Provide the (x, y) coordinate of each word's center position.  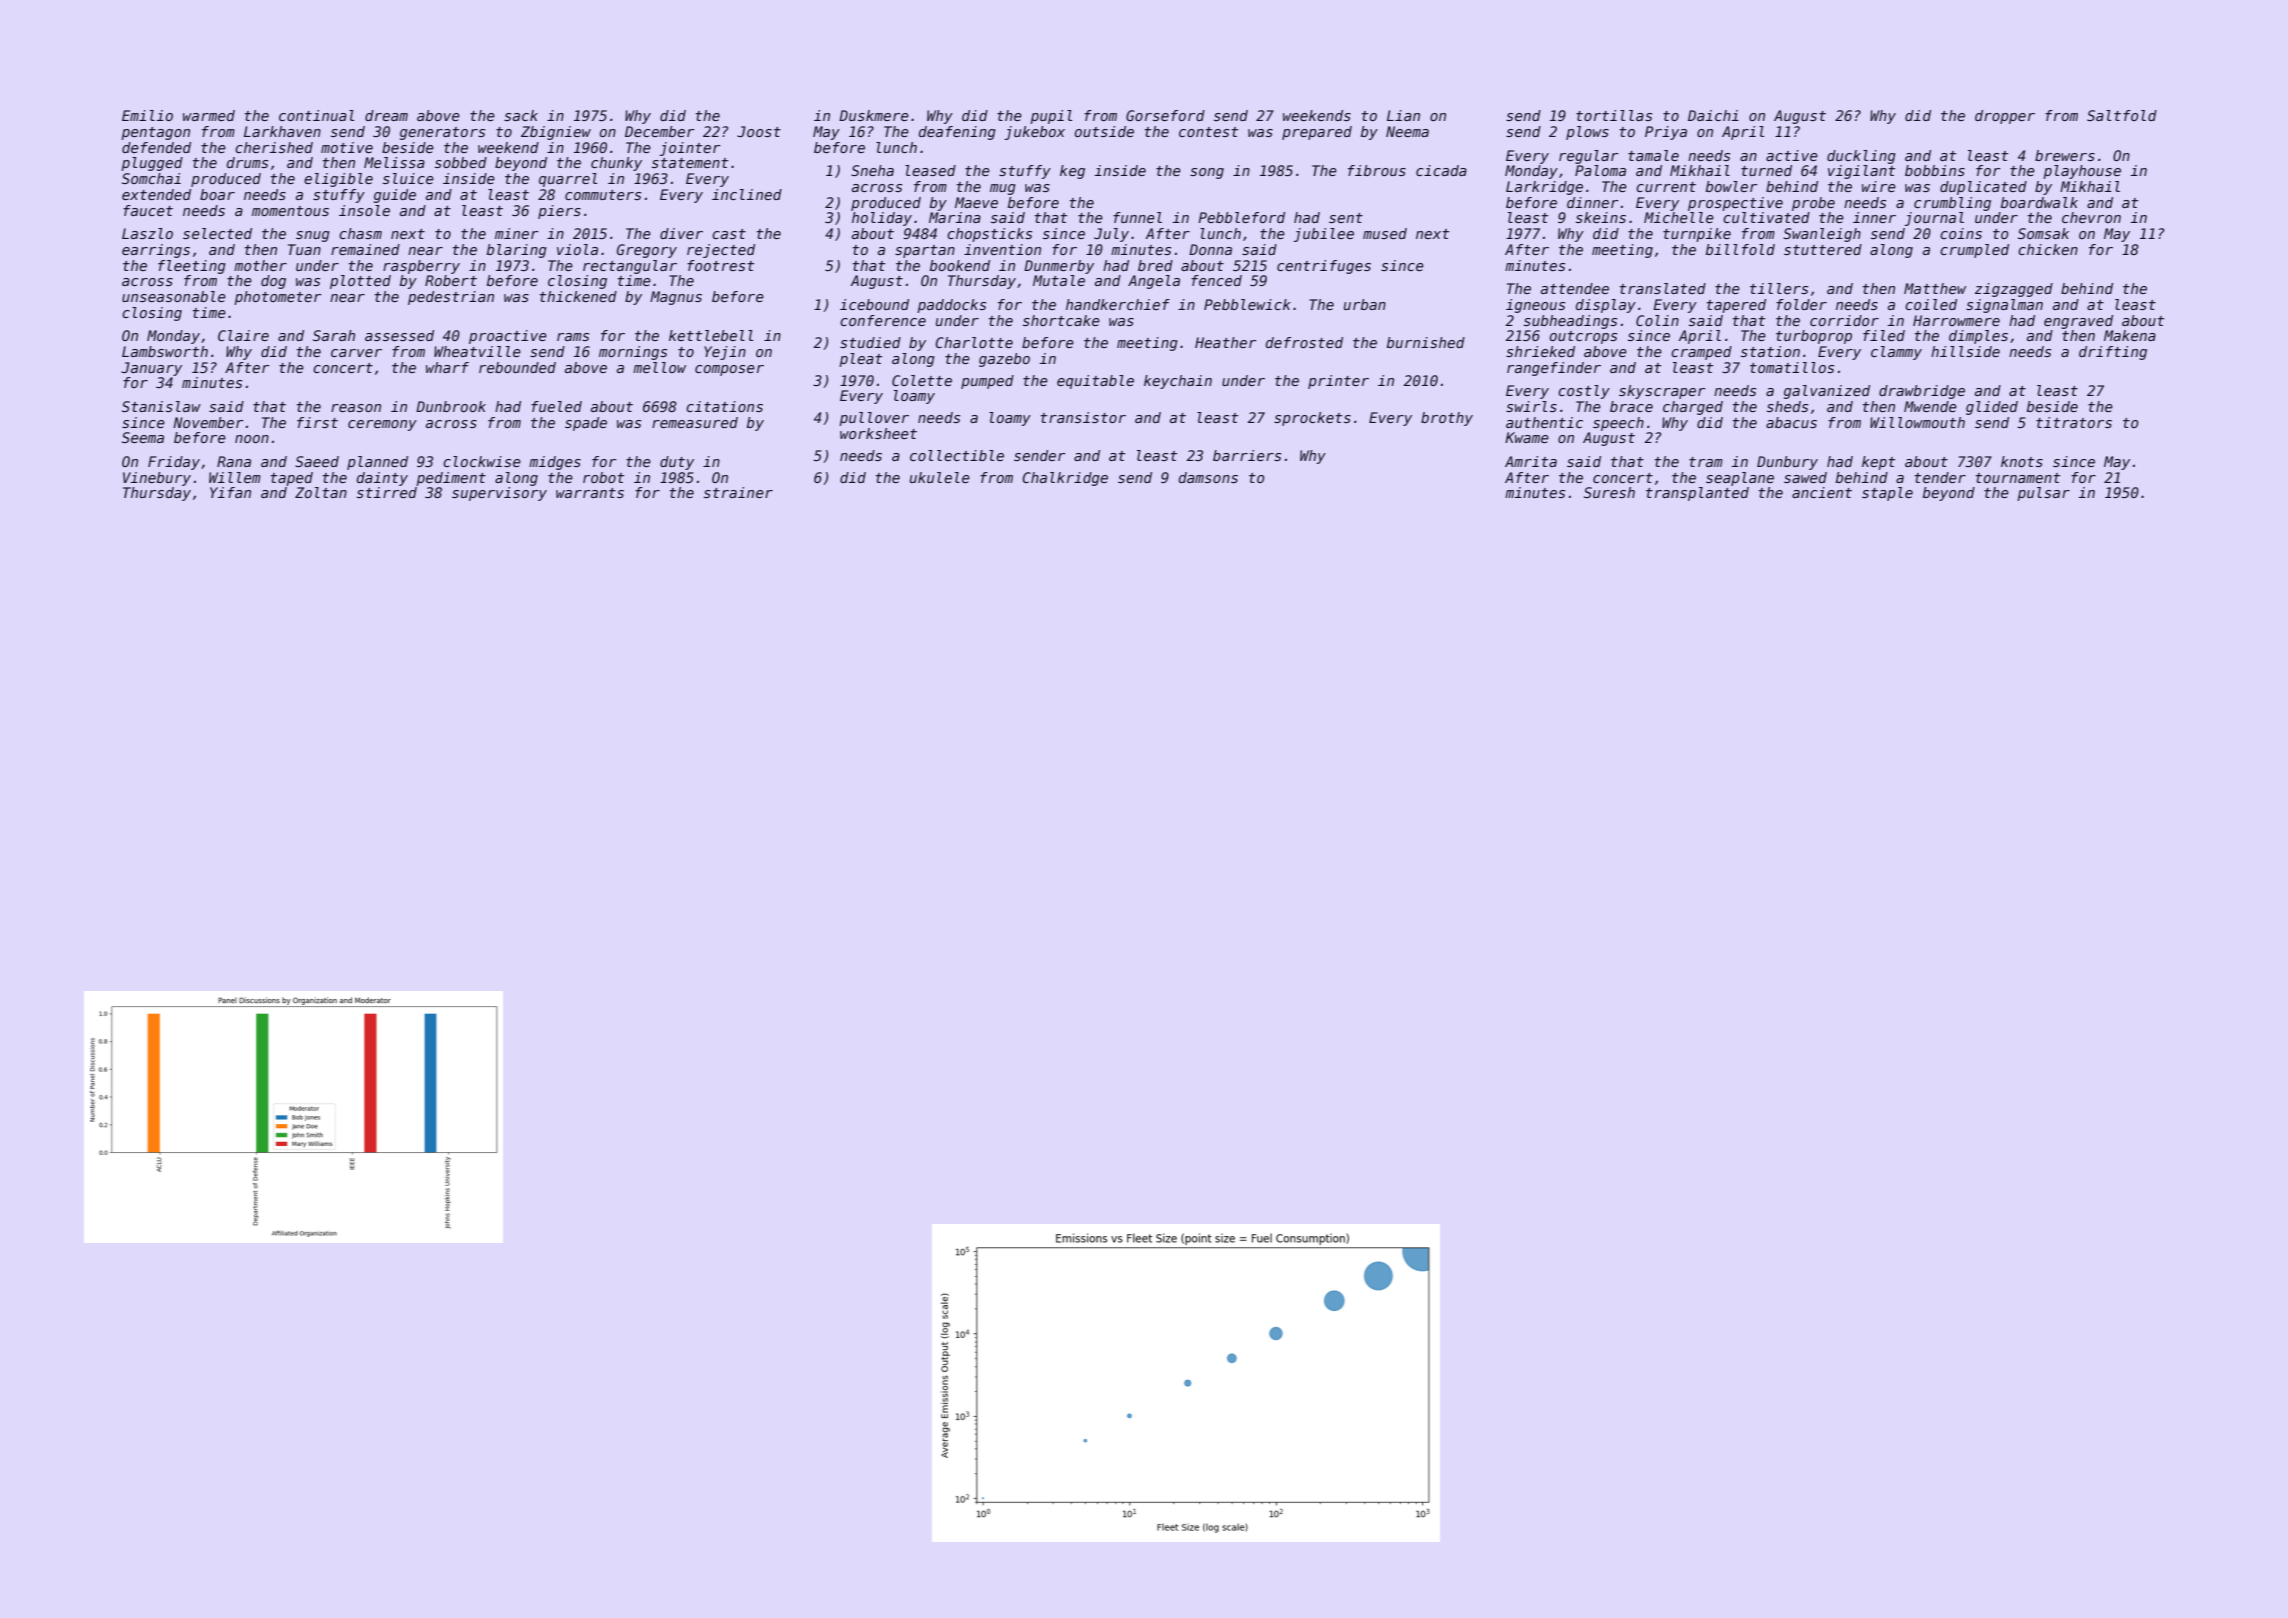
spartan (925, 251)
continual (316, 115)
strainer (738, 492)
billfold (1740, 249)
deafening (957, 133)
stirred (387, 492)
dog (273, 282)
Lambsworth (165, 351)
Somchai (151, 178)
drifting (2113, 353)
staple (1887, 494)
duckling (1861, 157)
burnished (1426, 342)
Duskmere (874, 115)
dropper (2005, 117)
